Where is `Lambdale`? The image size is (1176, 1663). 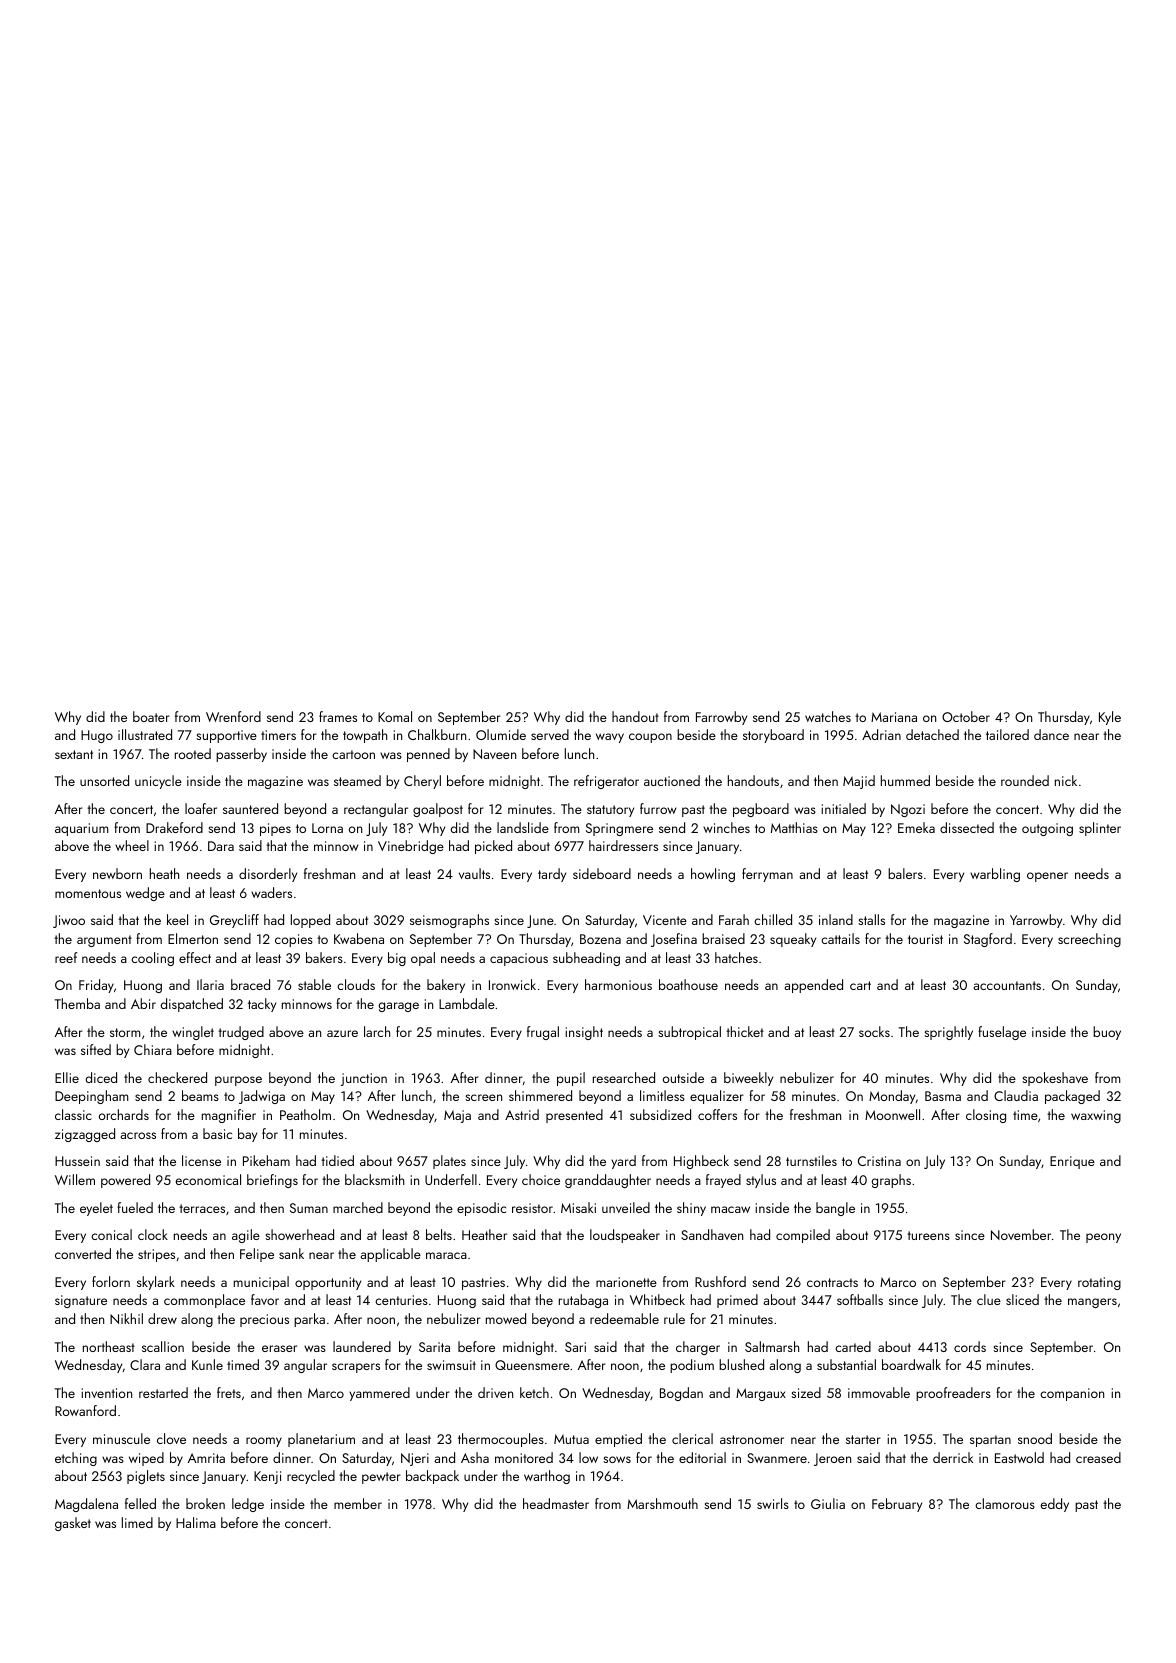
Lambdale is located at coordinates (467, 1003).
